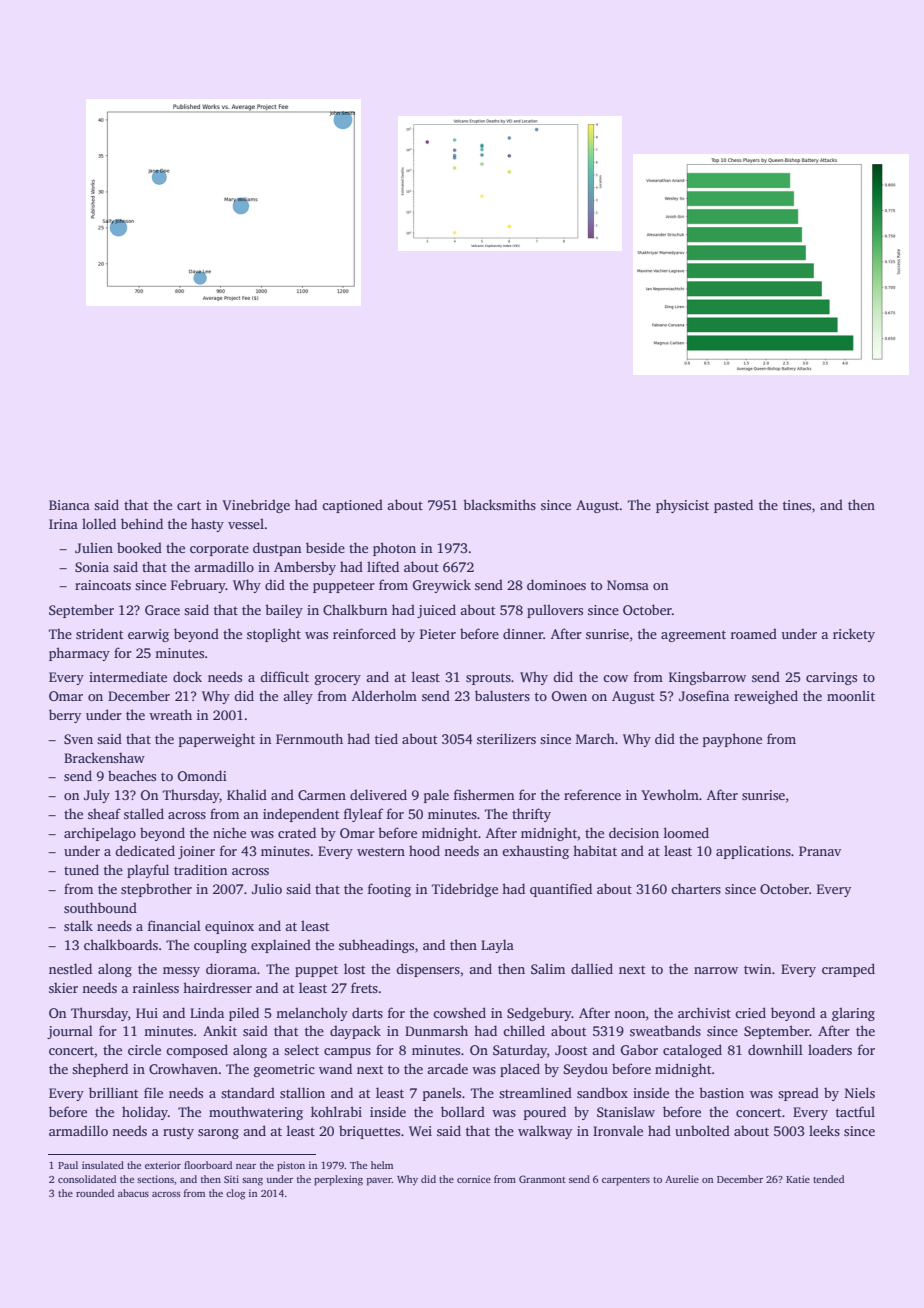 The image size is (924, 1308). I want to click on dustpan, so click(277, 549).
